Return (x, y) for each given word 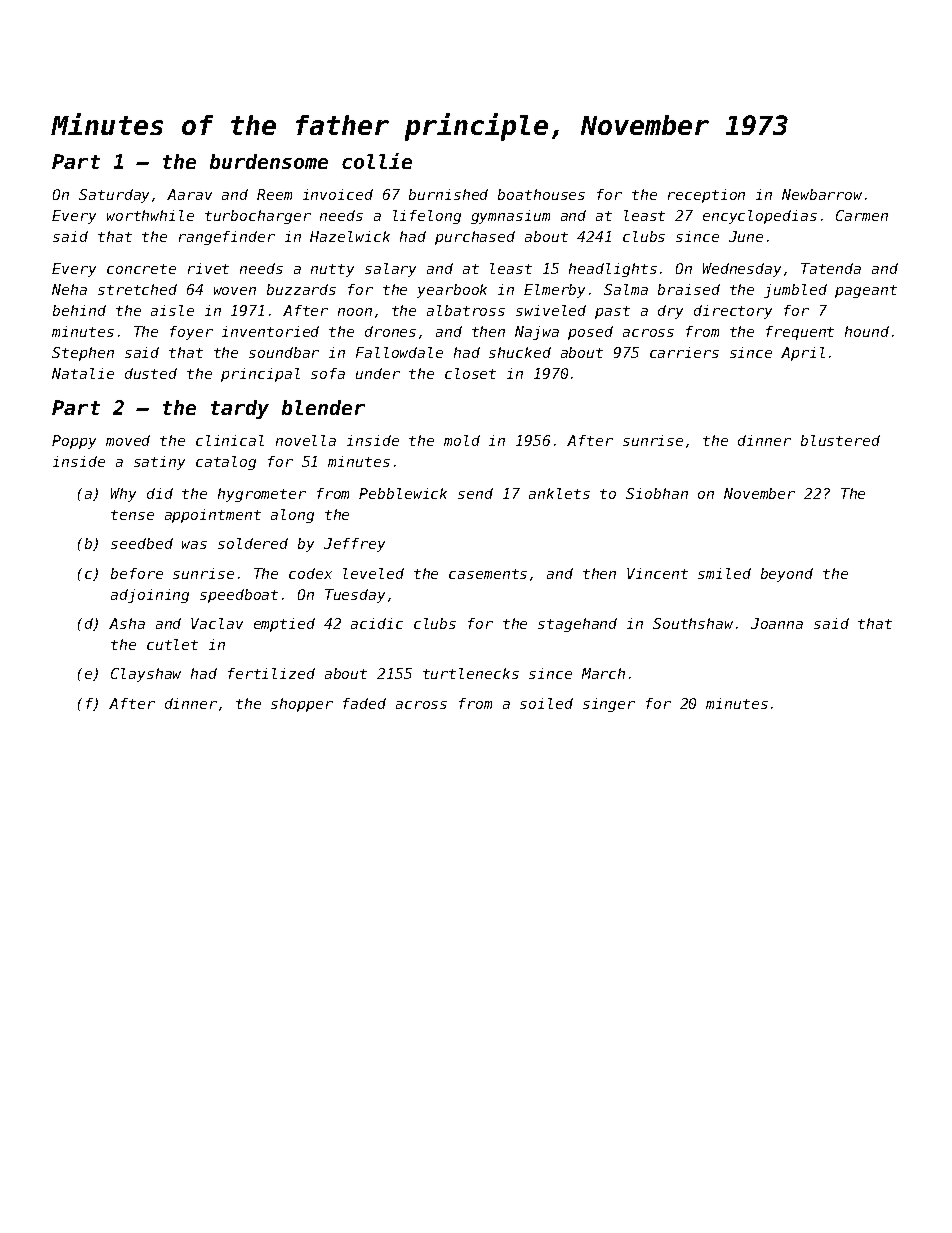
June (746, 236)
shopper (302, 705)
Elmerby (554, 291)
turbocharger (258, 217)
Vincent (657, 573)
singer (609, 705)
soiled (546, 703)
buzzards (301, 289)
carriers (684, 352)
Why (123, 495)
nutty (332, 270)
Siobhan (657, 493)
